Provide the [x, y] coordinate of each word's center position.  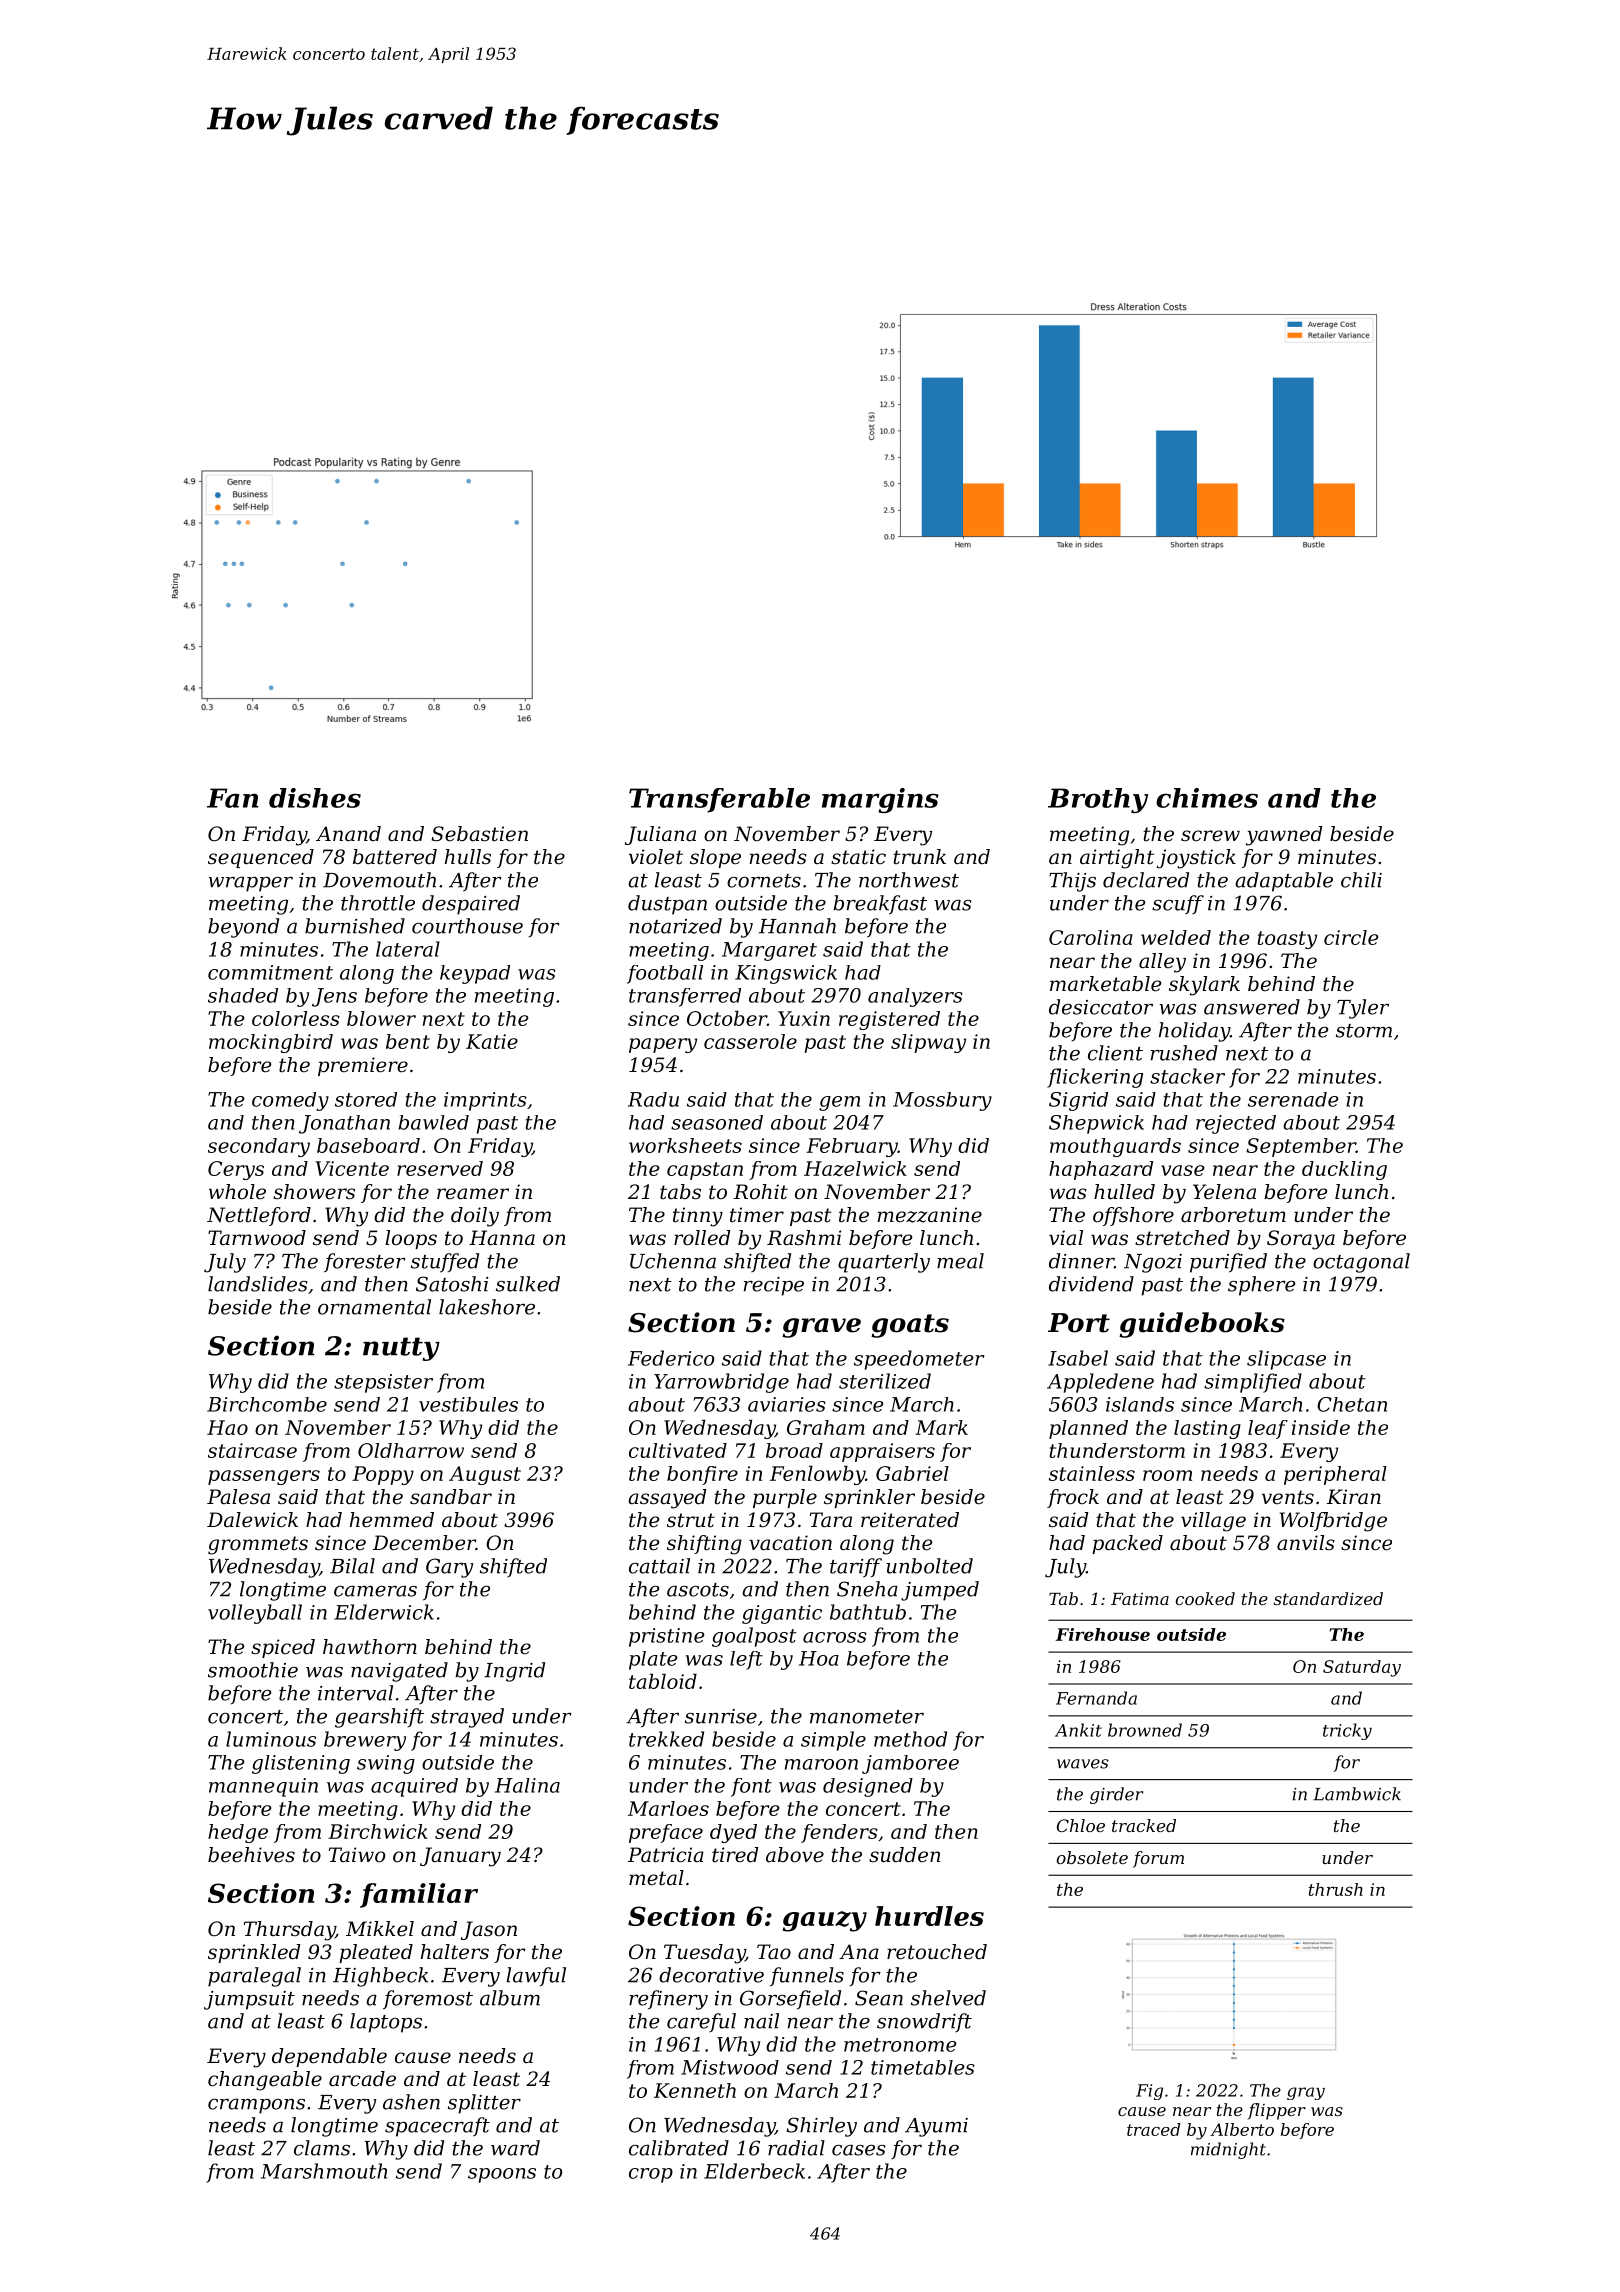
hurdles [929, 1916]
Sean [879, 1998]
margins [880, 800]
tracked [1144, 1825]
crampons [256, 2106]
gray [1306, 2093]
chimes [1207, 798]
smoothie [253, 1670]
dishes [315, 798]
